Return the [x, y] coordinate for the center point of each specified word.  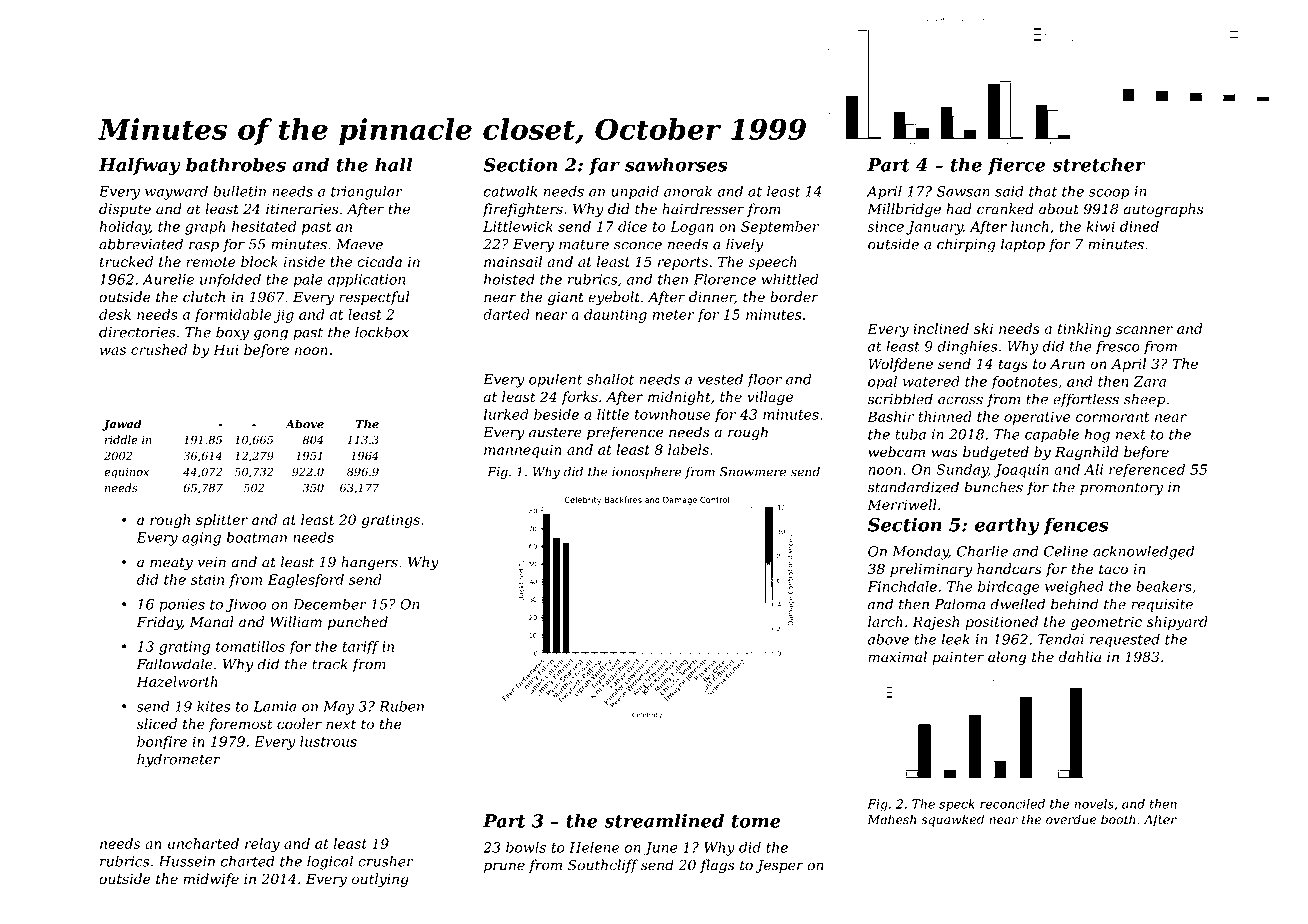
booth [1118, 819]
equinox [126, 473]
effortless [1086, 400]
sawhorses [676, 164]
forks [579, 398]
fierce [1017, 166]
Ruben [401, 706]
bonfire [162, 743]
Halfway [139, 166]
